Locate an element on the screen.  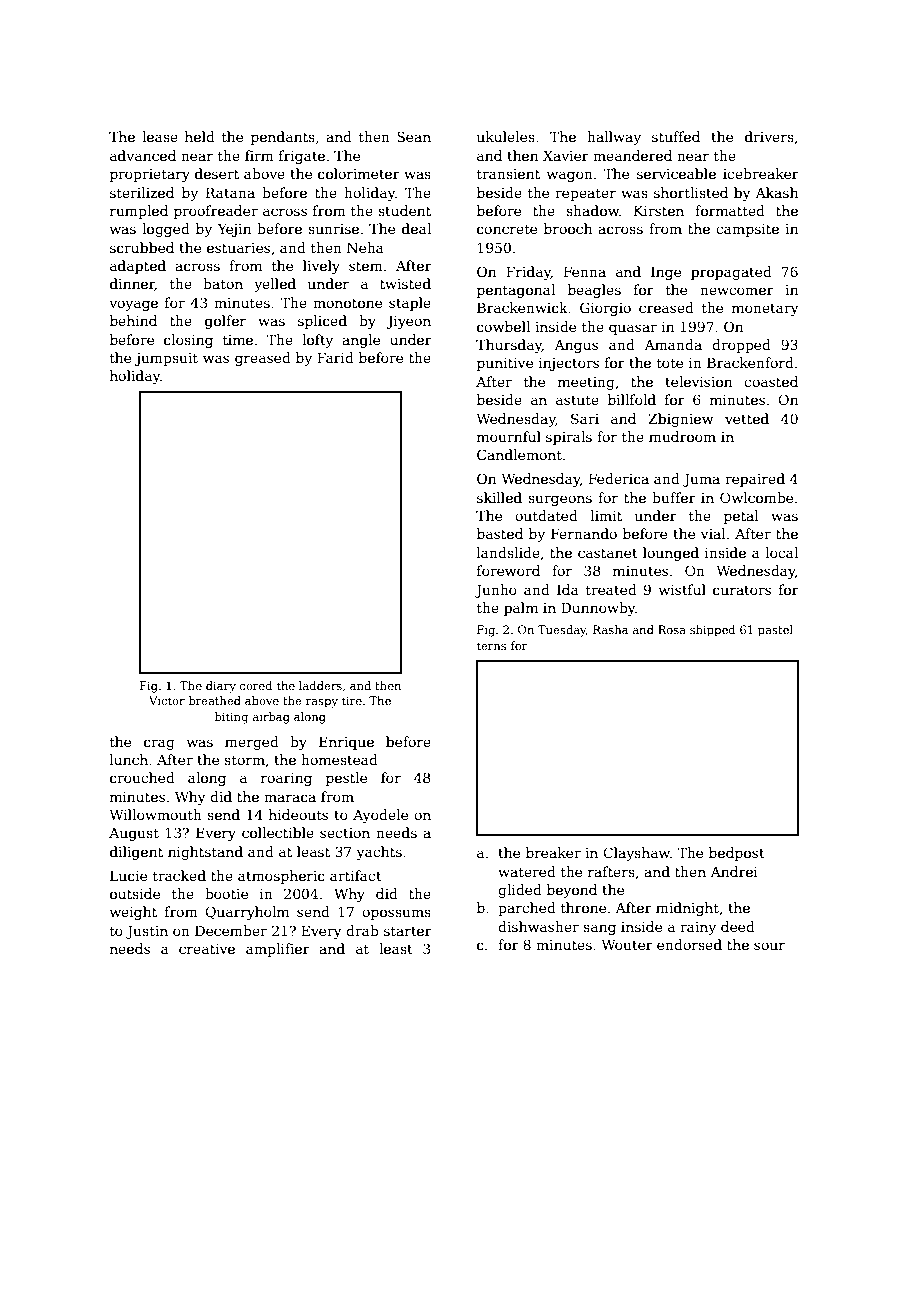
creative is located at coordinates (207, 949).
